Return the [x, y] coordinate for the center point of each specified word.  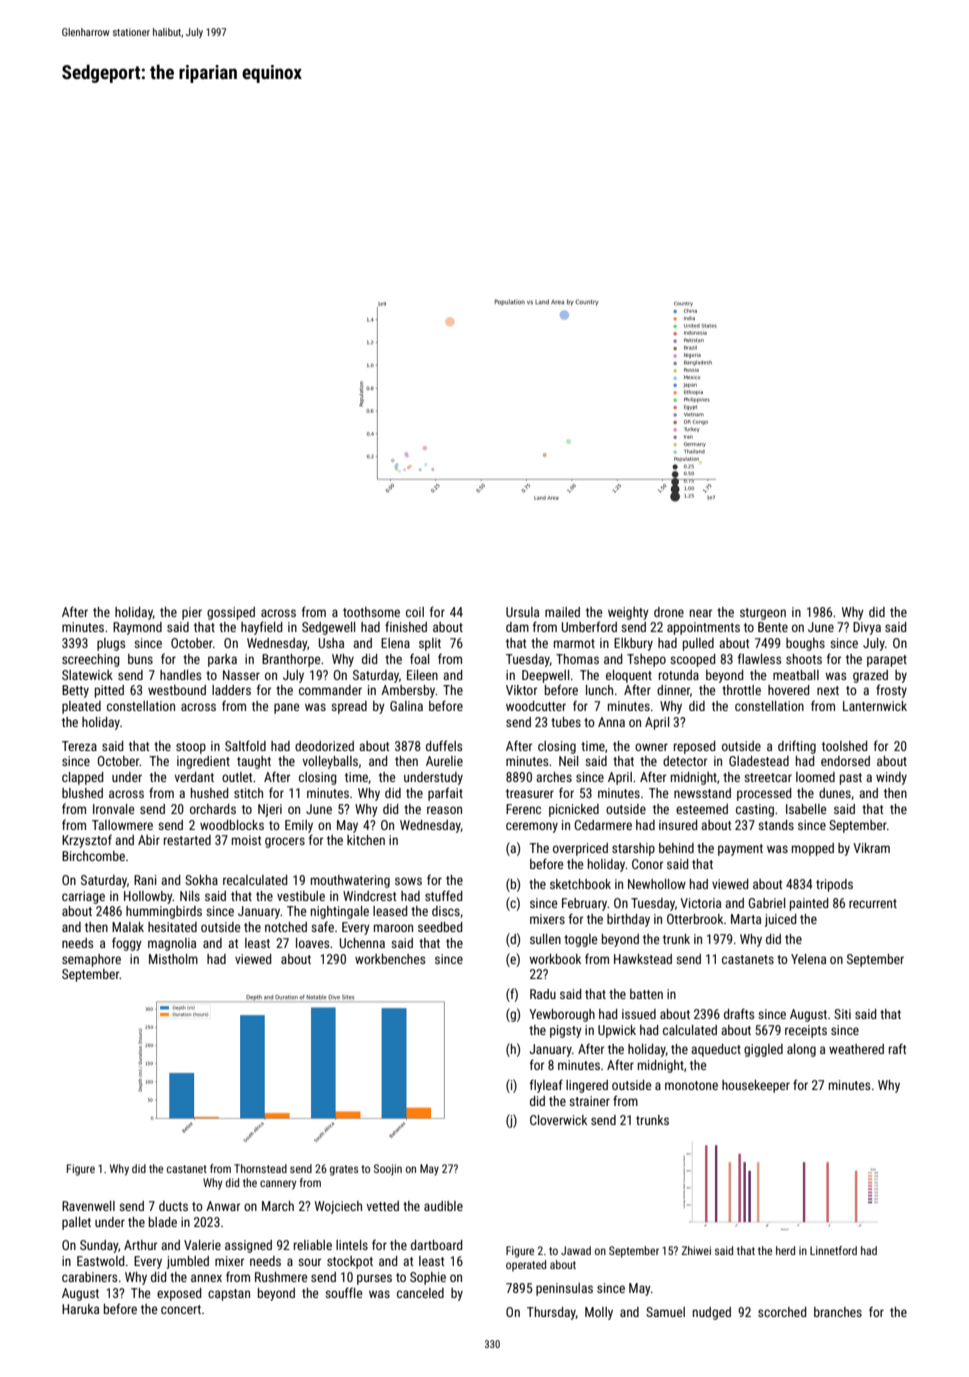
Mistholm [173, 959]
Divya [867, 628]
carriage [83, 897]
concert [181, 1309]
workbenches [390, 959]
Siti [842, 1014]
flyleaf [546, 1086]
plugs [111, 644]
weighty [628, 613]
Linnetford [833, 1250]
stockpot [350, 1262]
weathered [856, 1049]
